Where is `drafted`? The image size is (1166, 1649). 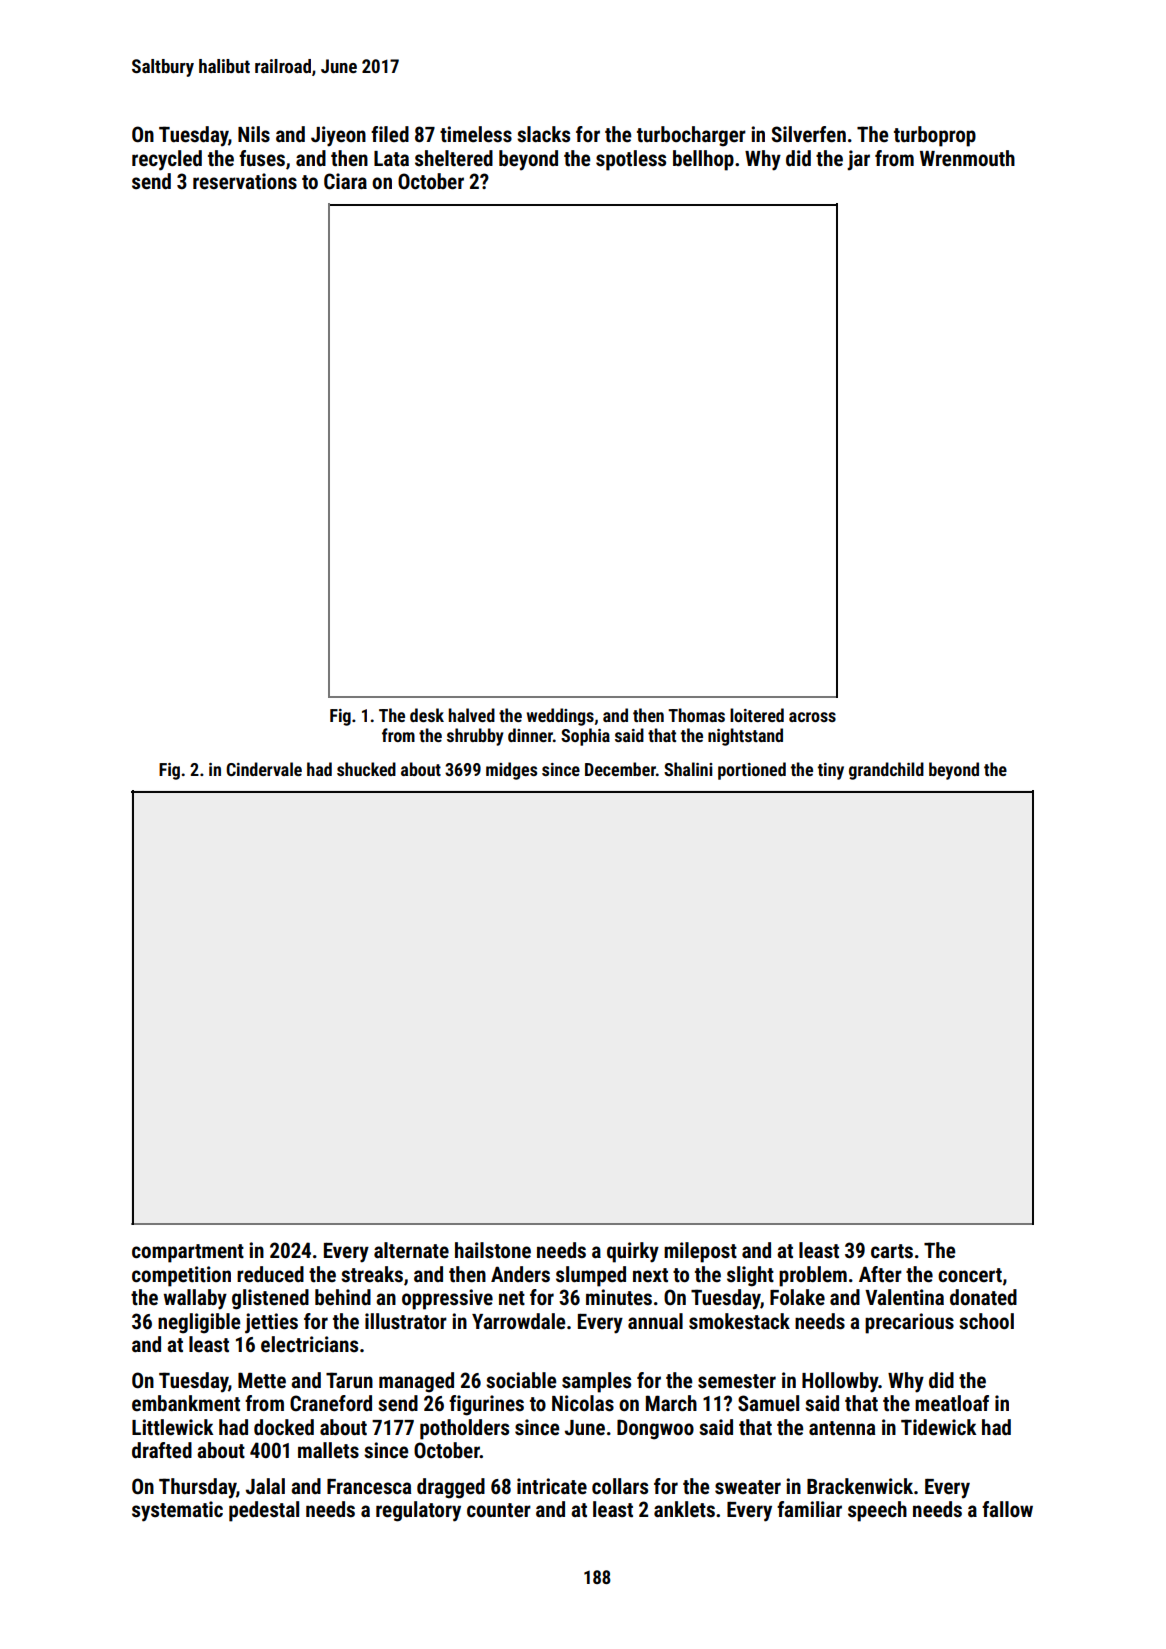
drafted is located at coordinates (162, 1450).
